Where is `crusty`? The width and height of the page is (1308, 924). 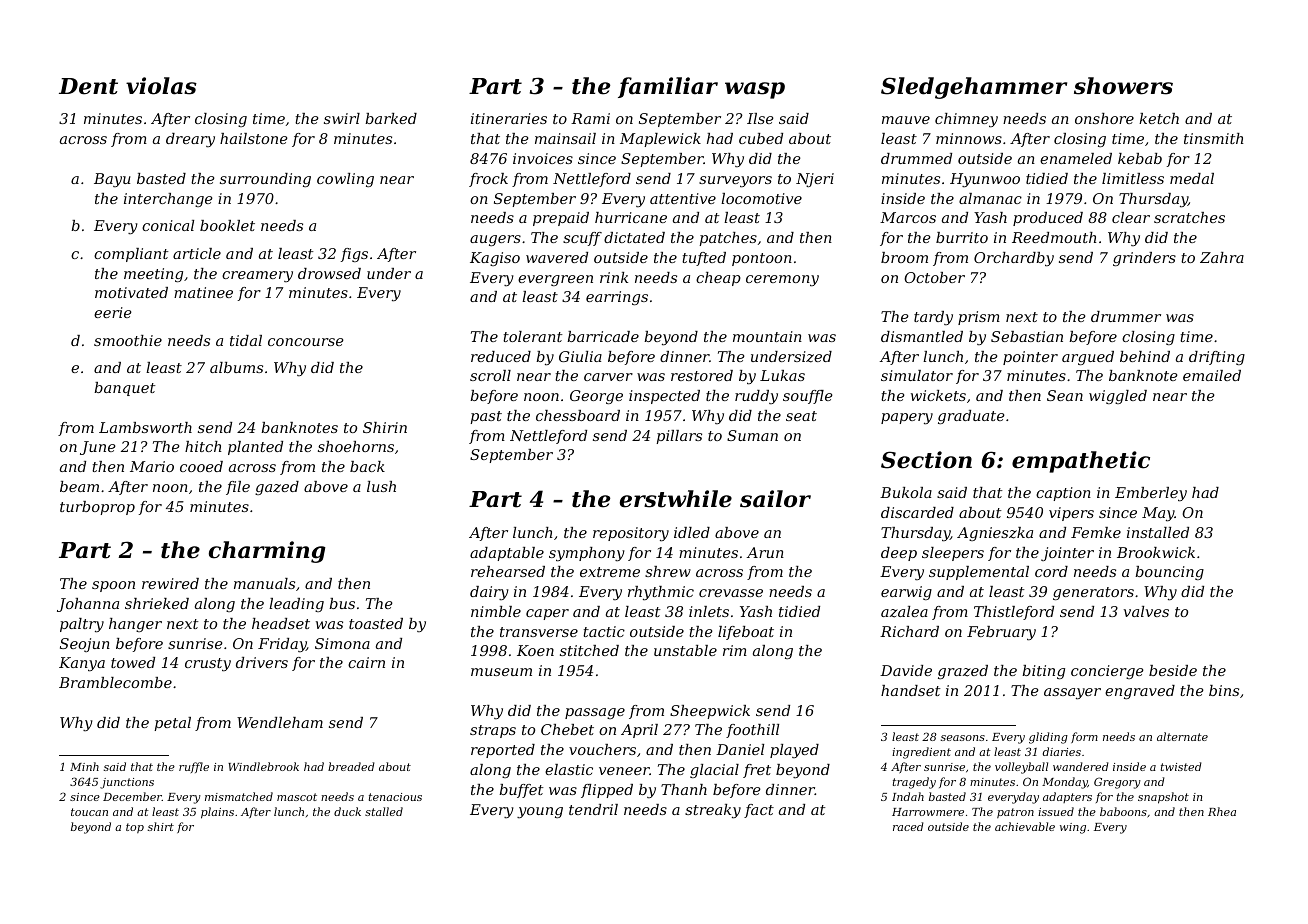
crusty is located at coordinates (208, 665).
